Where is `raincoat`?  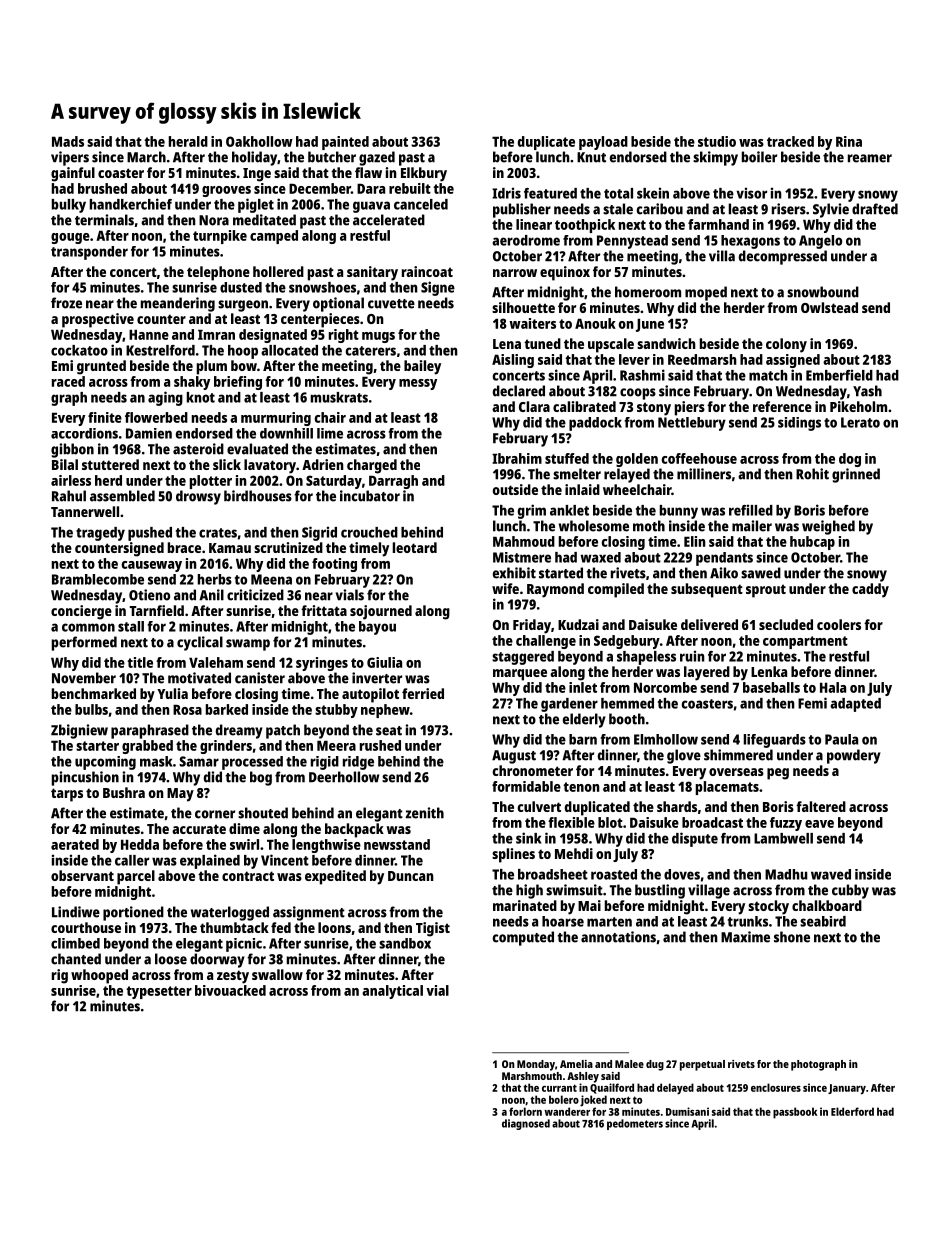 raincoat is located at coordinates (427, 271).
